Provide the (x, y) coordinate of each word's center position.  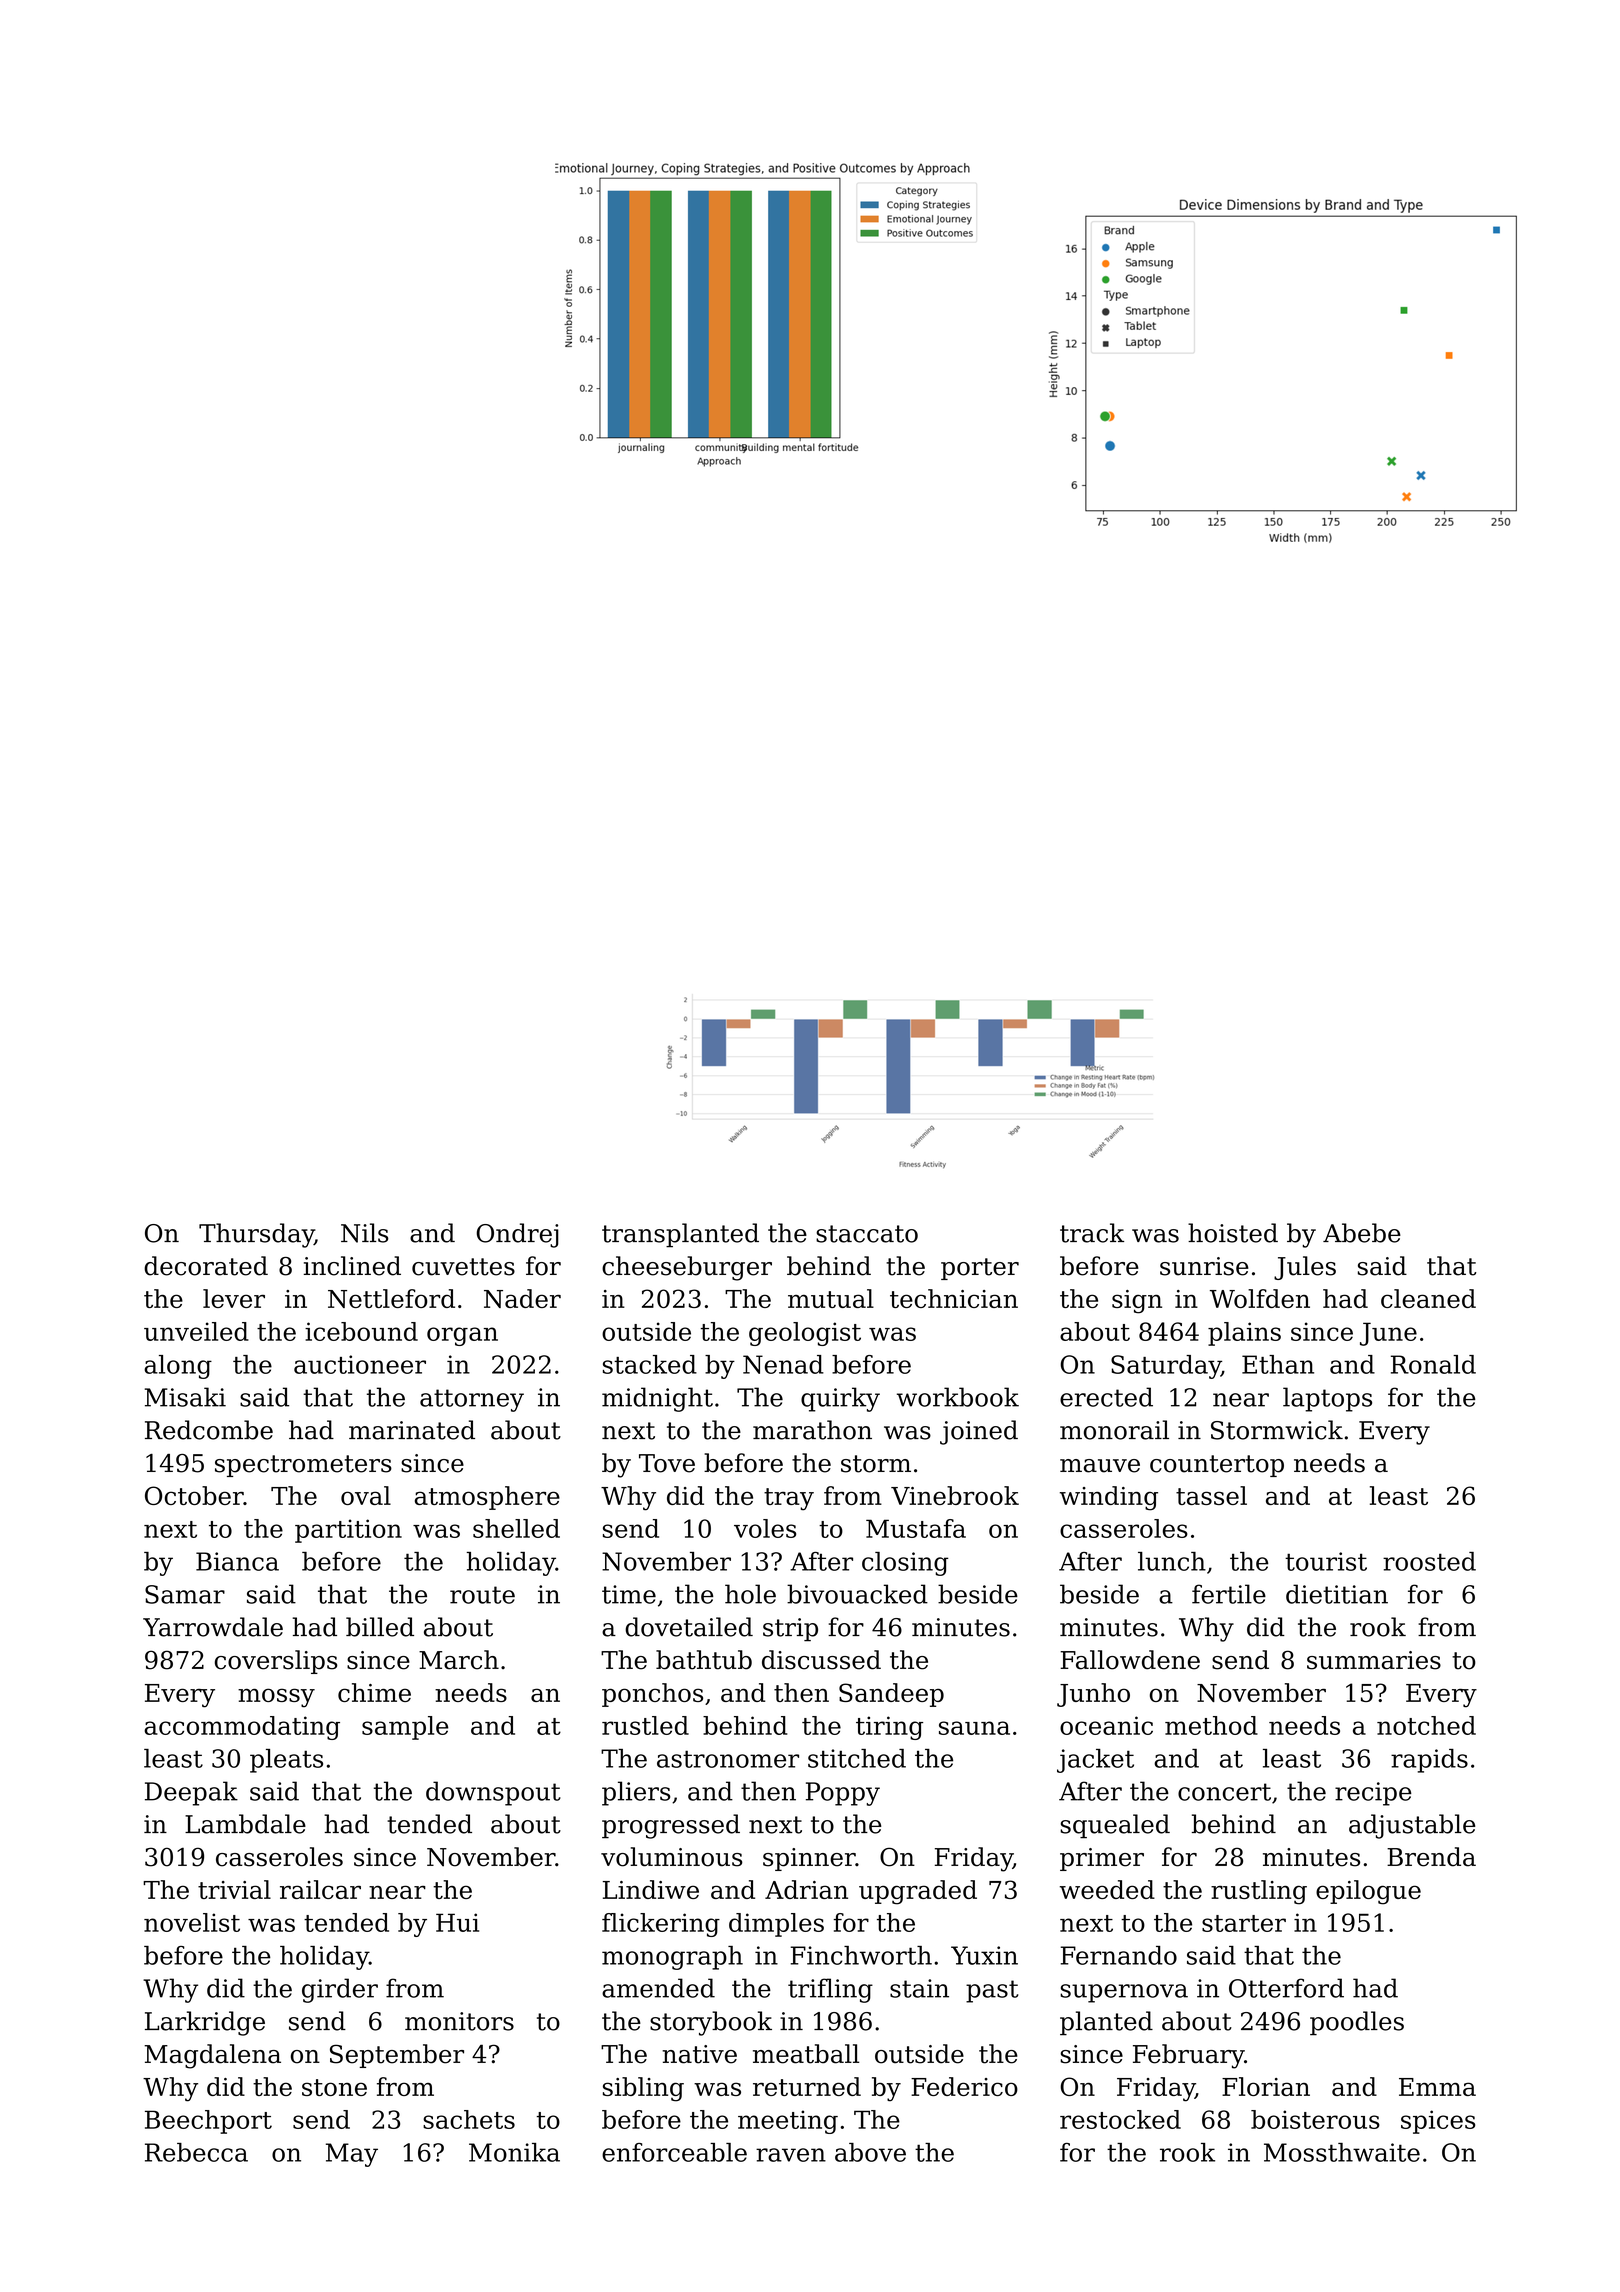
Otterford (1286, 1988)
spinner (809, 1859)
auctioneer (360, 1364)
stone (334, 2087)
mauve (1100, 1466)
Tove (667, 1463)
